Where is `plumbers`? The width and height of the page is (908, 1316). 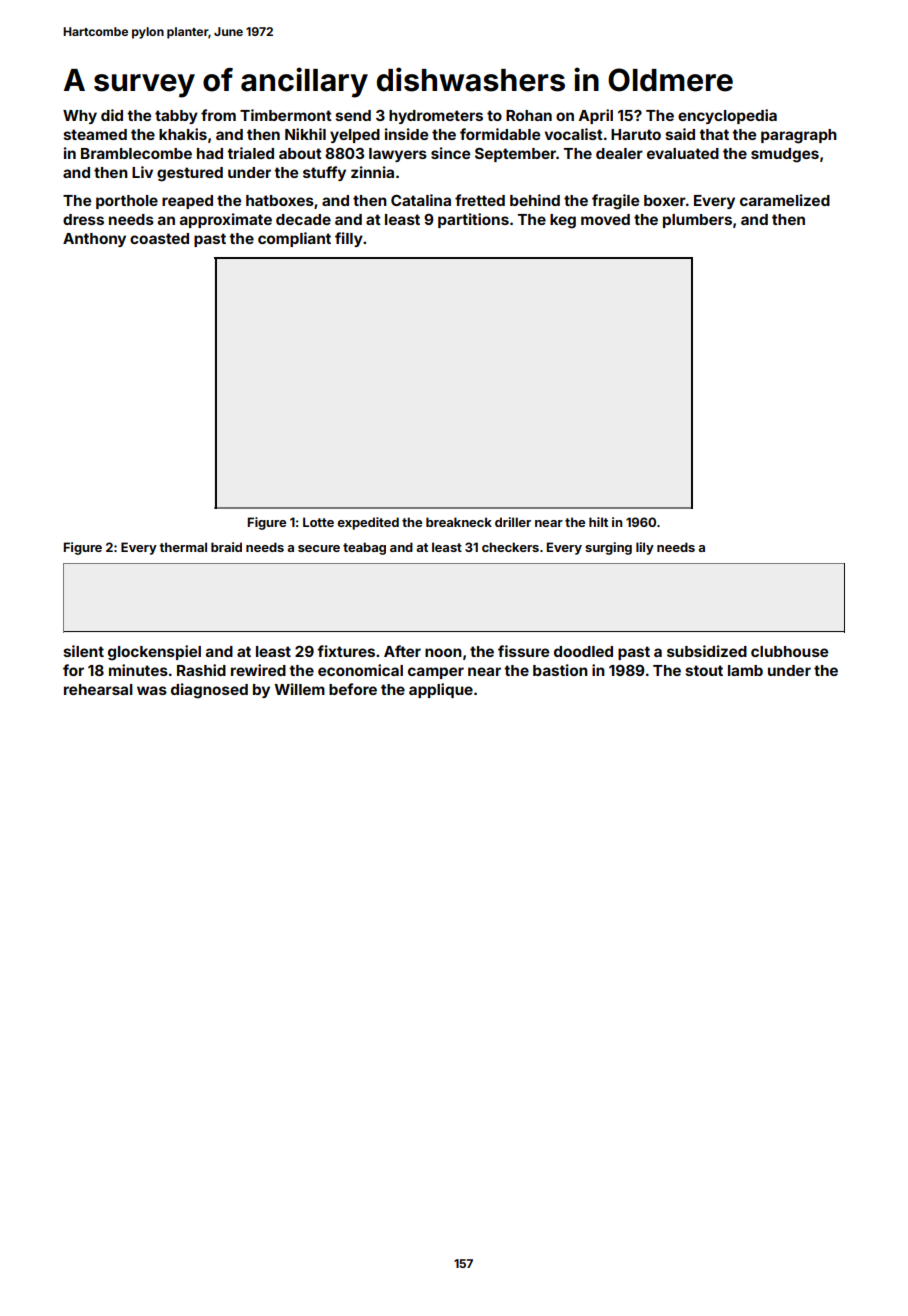 plumbers is located at coordinates (697, 221).
